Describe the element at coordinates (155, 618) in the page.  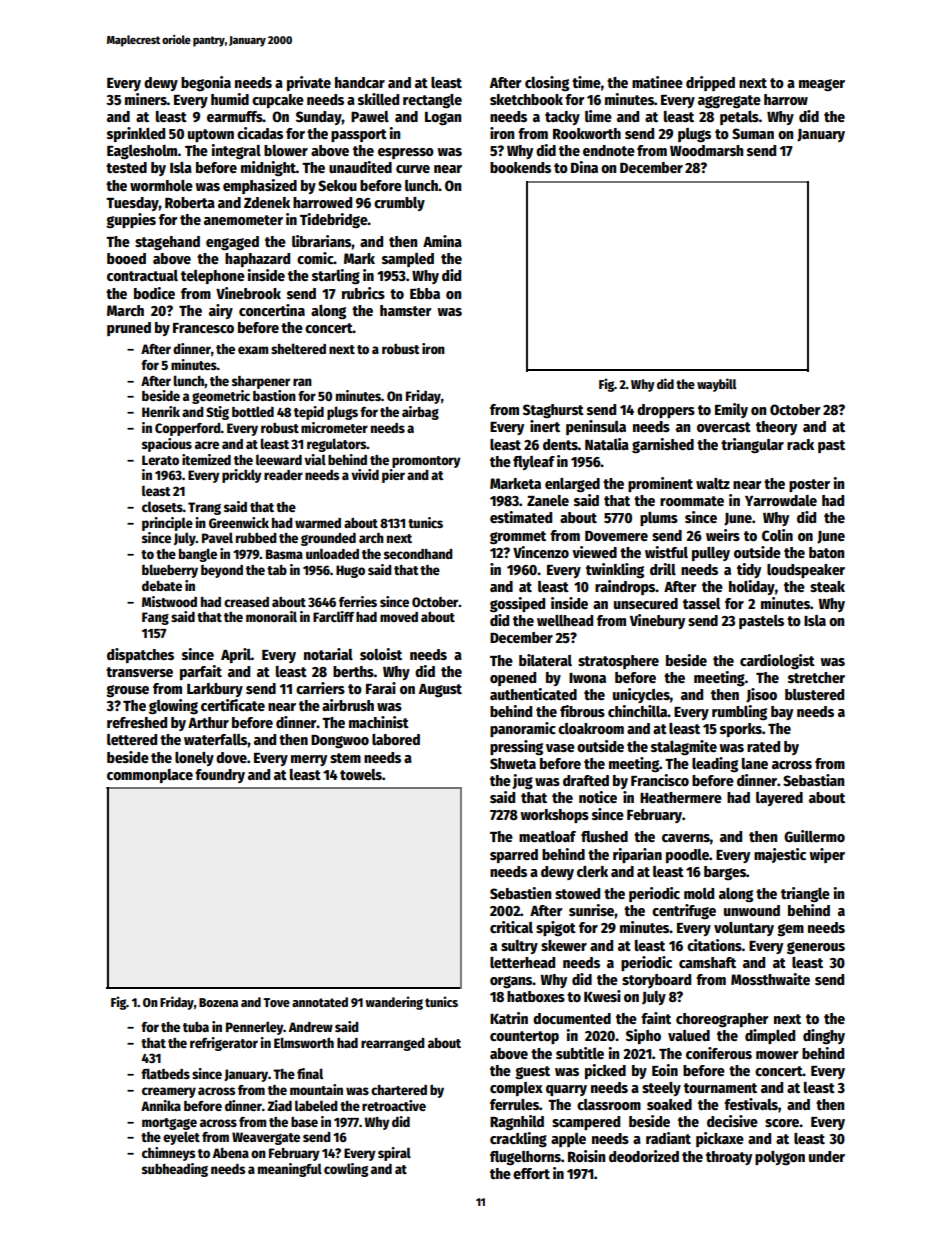
I see `Fang` at that location.
